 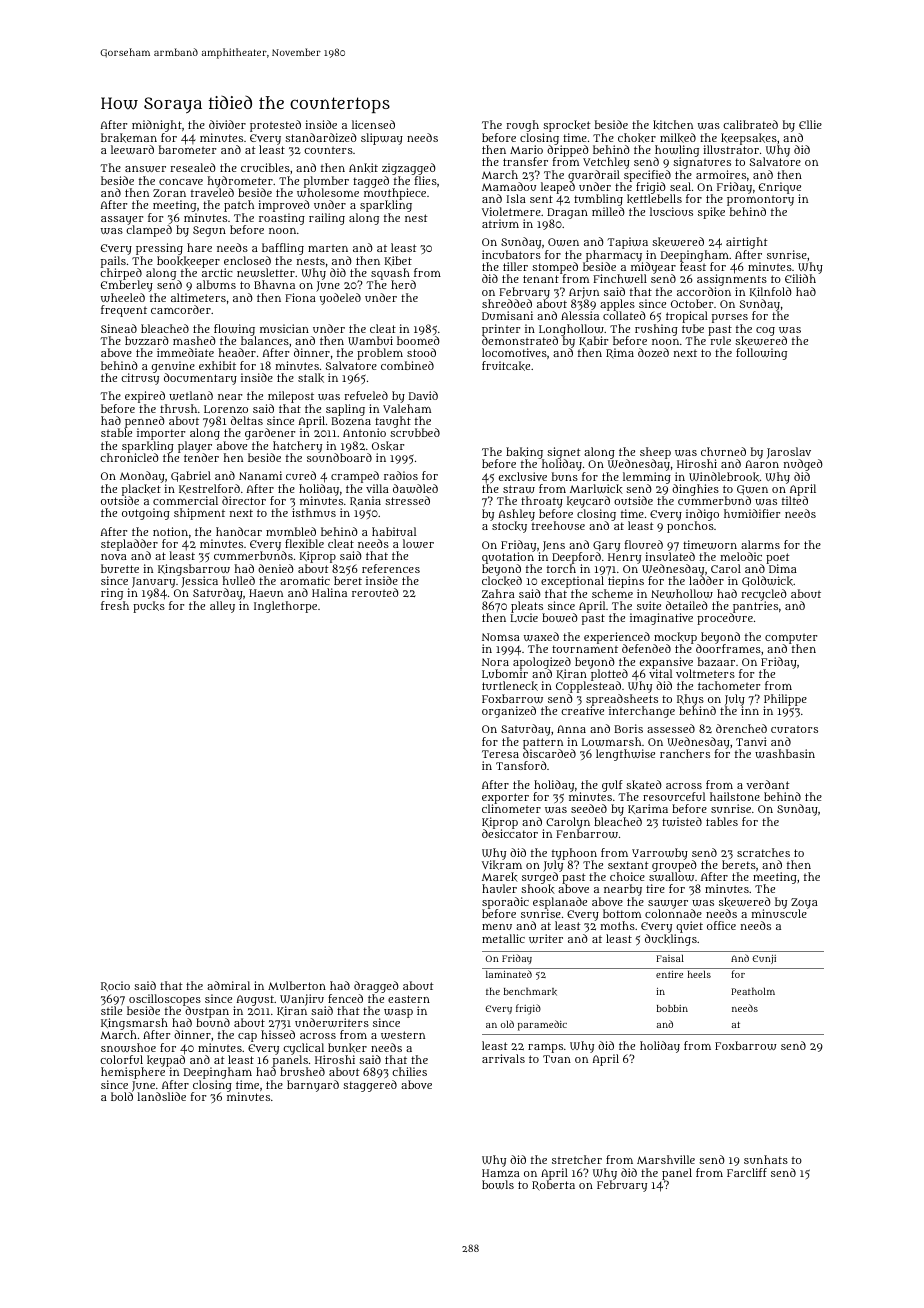 I want to click on railing, so click(x=327, y=219).
